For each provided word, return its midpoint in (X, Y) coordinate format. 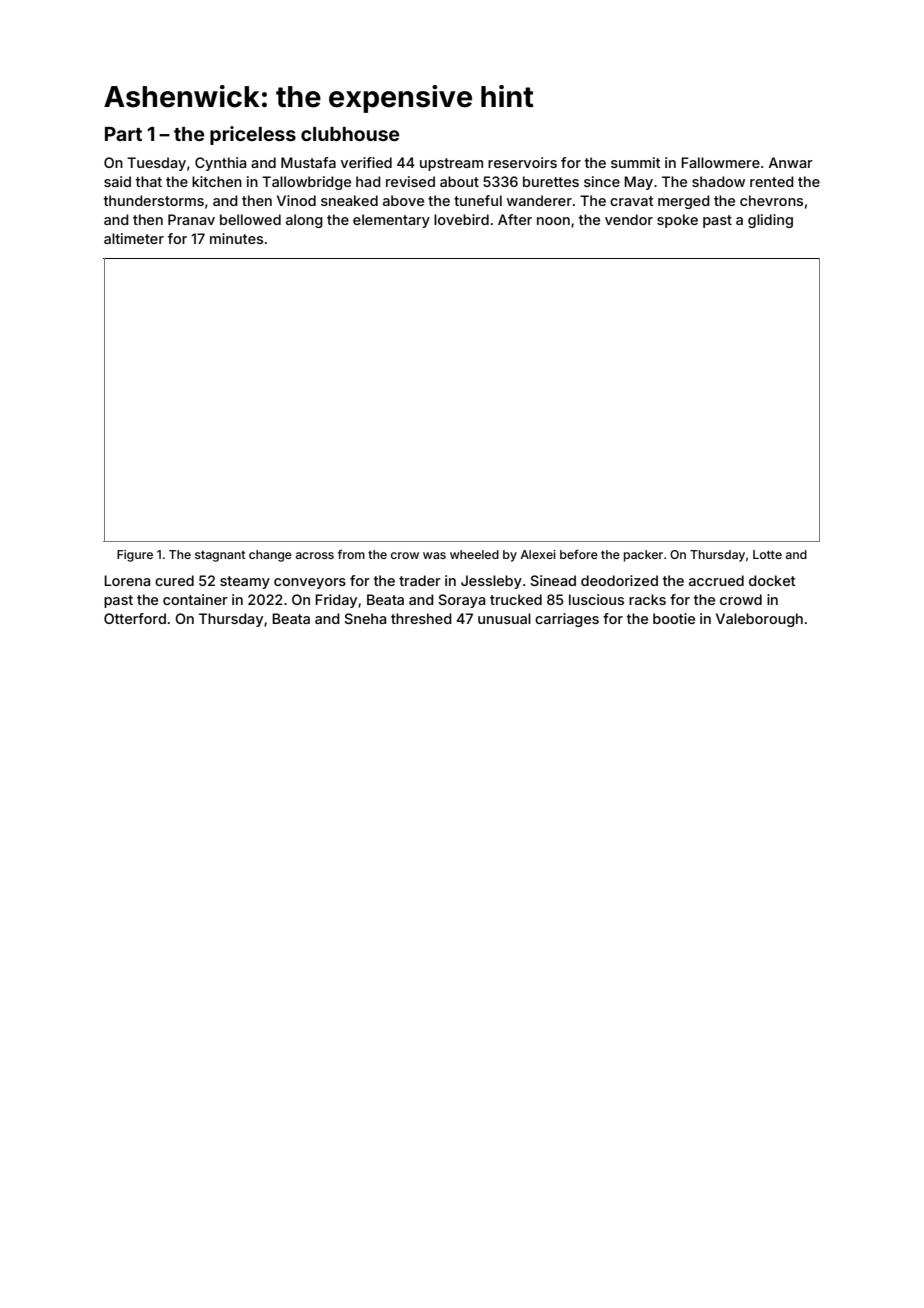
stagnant (220, 556)
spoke (677, 221)
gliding (770, 221)
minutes (236, 238)
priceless (253, 135)
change (270, 556)
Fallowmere (720, 162)
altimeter (134, 238)
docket (772, 580)
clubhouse (350, 134)
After (515, 219)
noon (553, 221)
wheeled (474, 554)
